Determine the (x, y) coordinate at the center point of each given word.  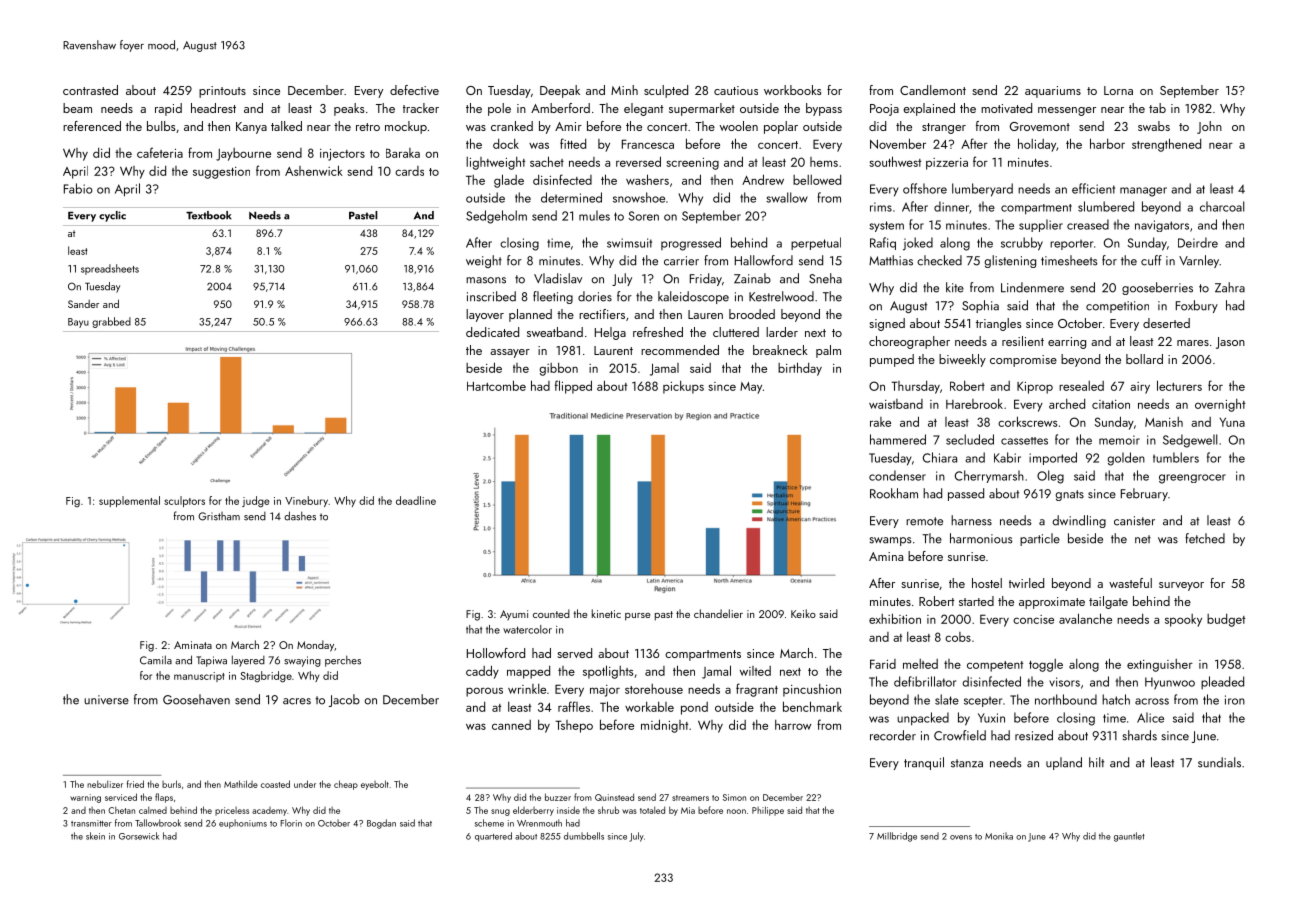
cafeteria (160, 152)
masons (486, 280)
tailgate (1108, 602)
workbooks (793, 90)
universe (106, 700)
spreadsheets (110, 269)
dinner (951, 206)
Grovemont (1040, 126)
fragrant (757, 690)
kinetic (606, 613)
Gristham (219, 516)
